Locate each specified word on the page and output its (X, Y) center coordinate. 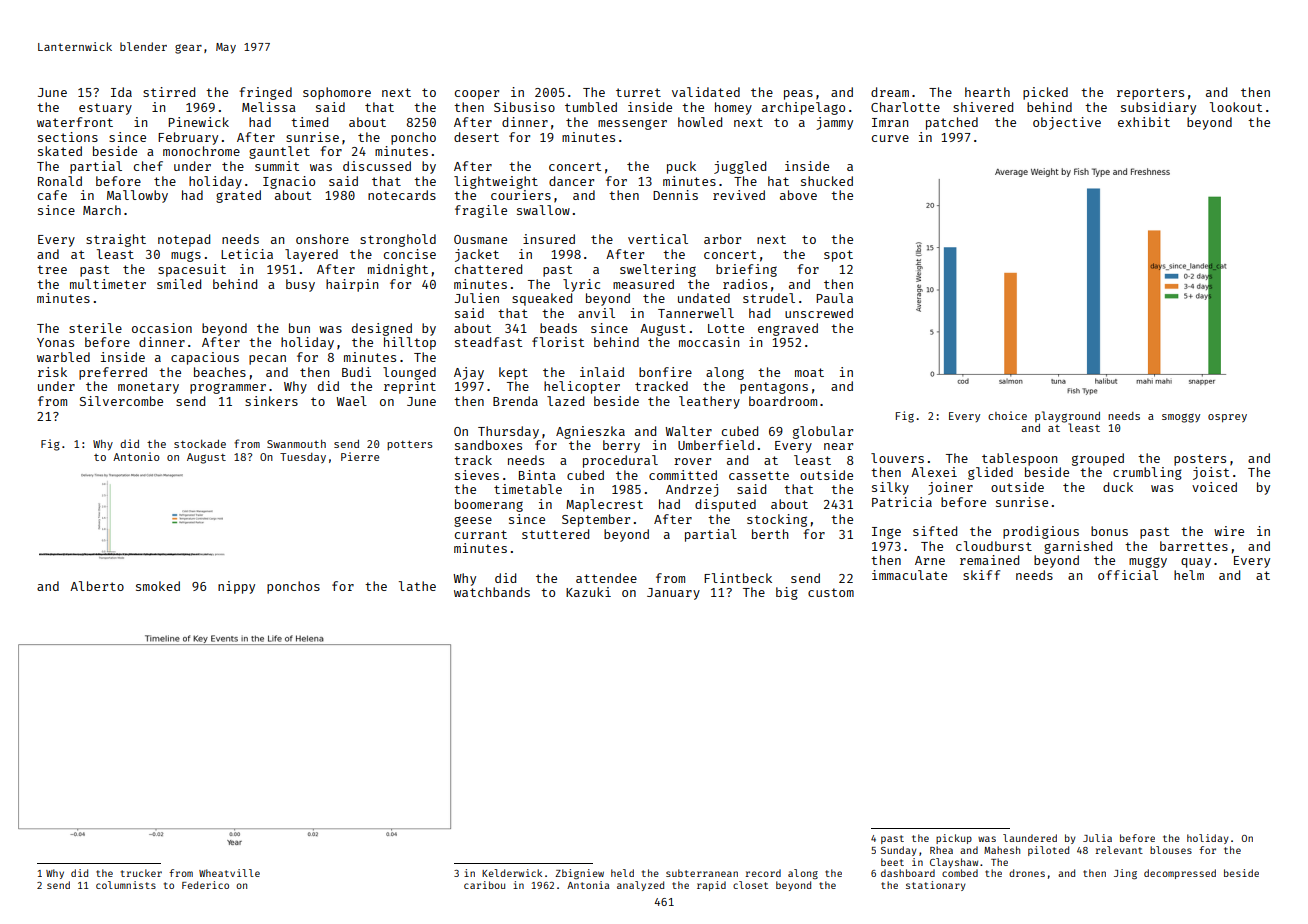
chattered (488, 269)
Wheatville (229, 873)
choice (1007, 415)
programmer (228, 388)
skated (60, 151)
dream (890, 92)
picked (1045, 93)
